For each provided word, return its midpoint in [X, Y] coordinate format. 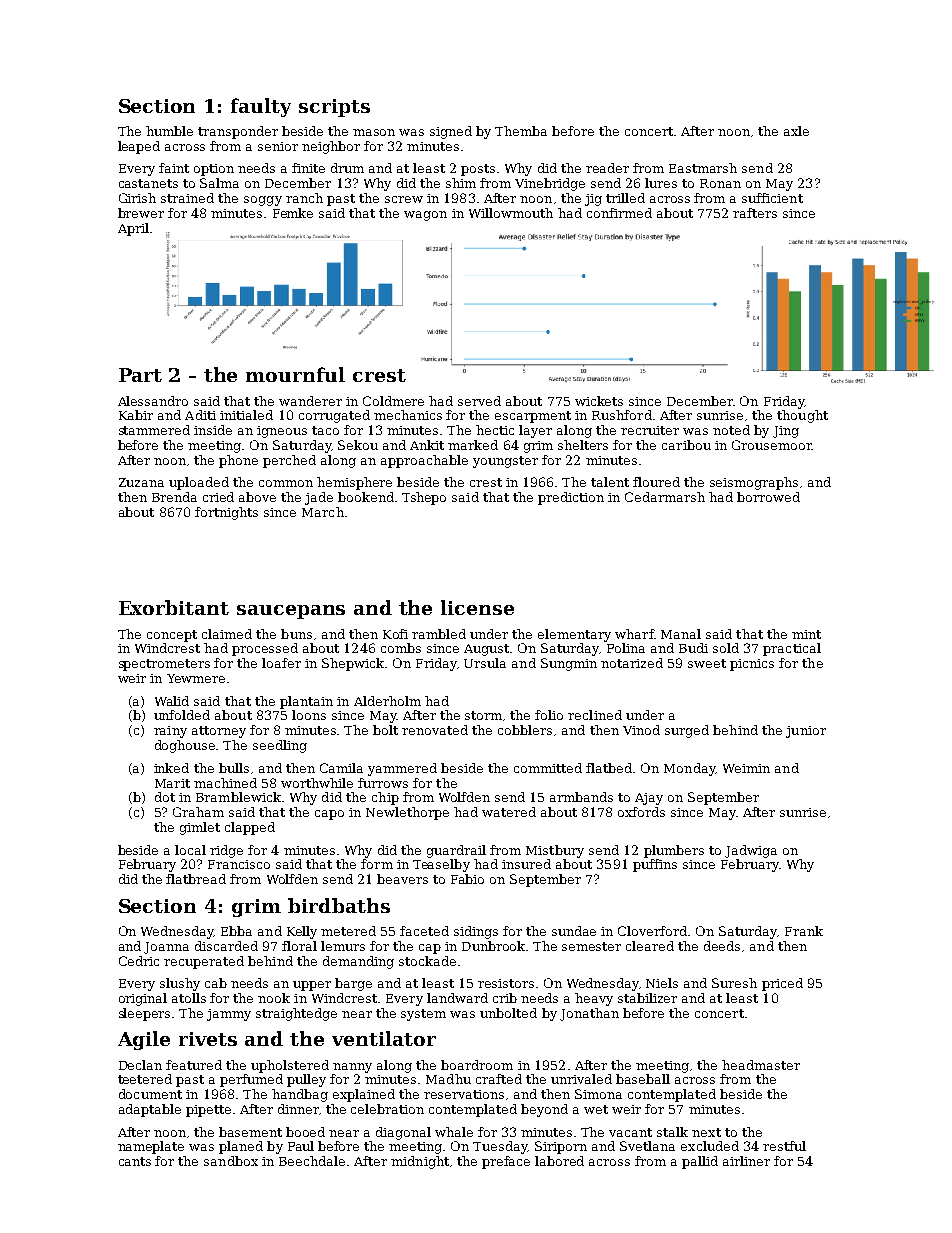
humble [169, 131]
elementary [574, 635]
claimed [227, 634]
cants [135, 1161]
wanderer [310, 401]
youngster [505, 462]
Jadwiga [751, 851]
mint [806, 634]
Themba [521, 131]
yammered [402, 769]
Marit [172, 783]
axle [796, 131]
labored [559, 1161]
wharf [634, 634]
